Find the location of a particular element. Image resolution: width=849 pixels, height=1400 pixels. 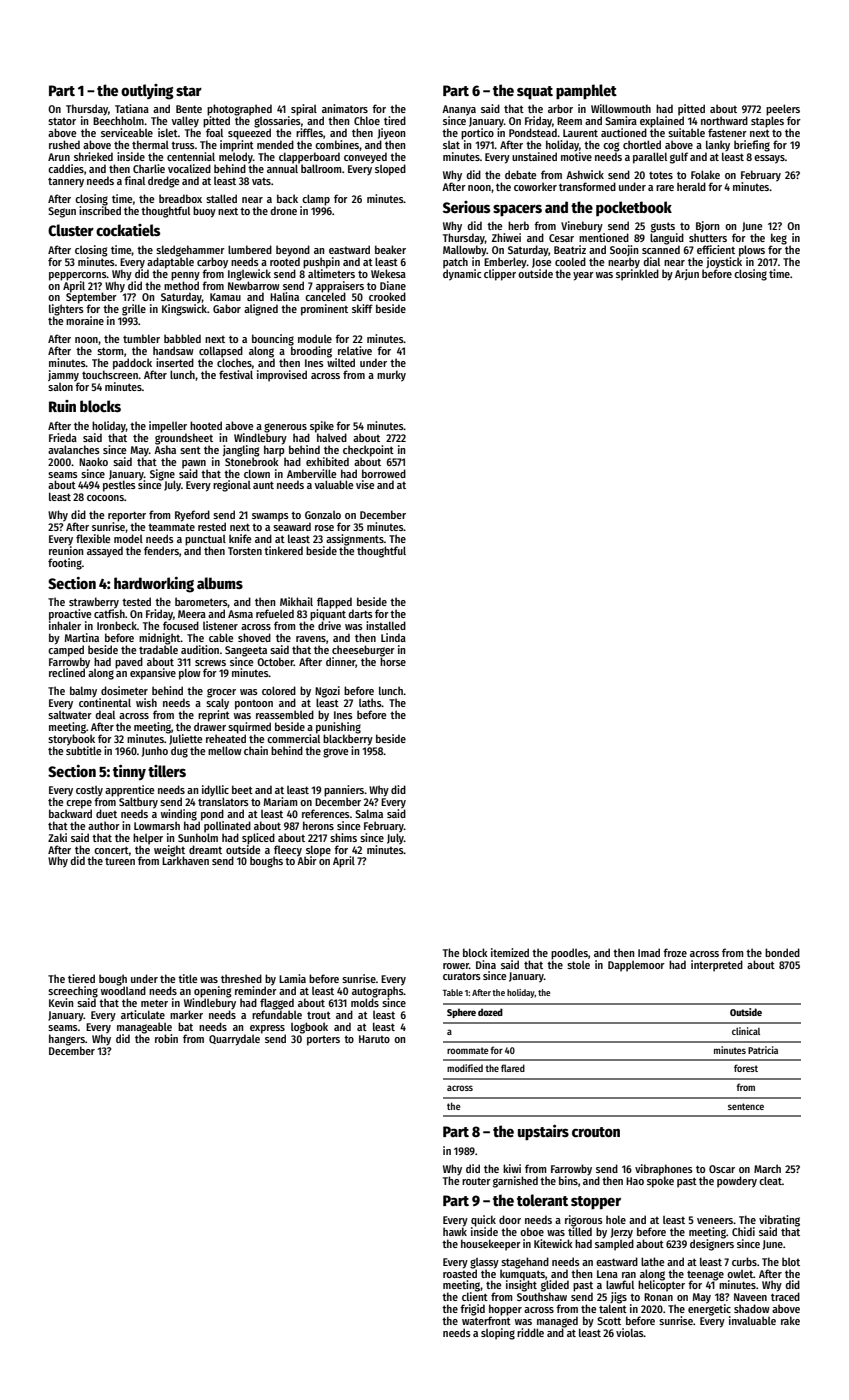

animators is located at coordinates (345, 108).
